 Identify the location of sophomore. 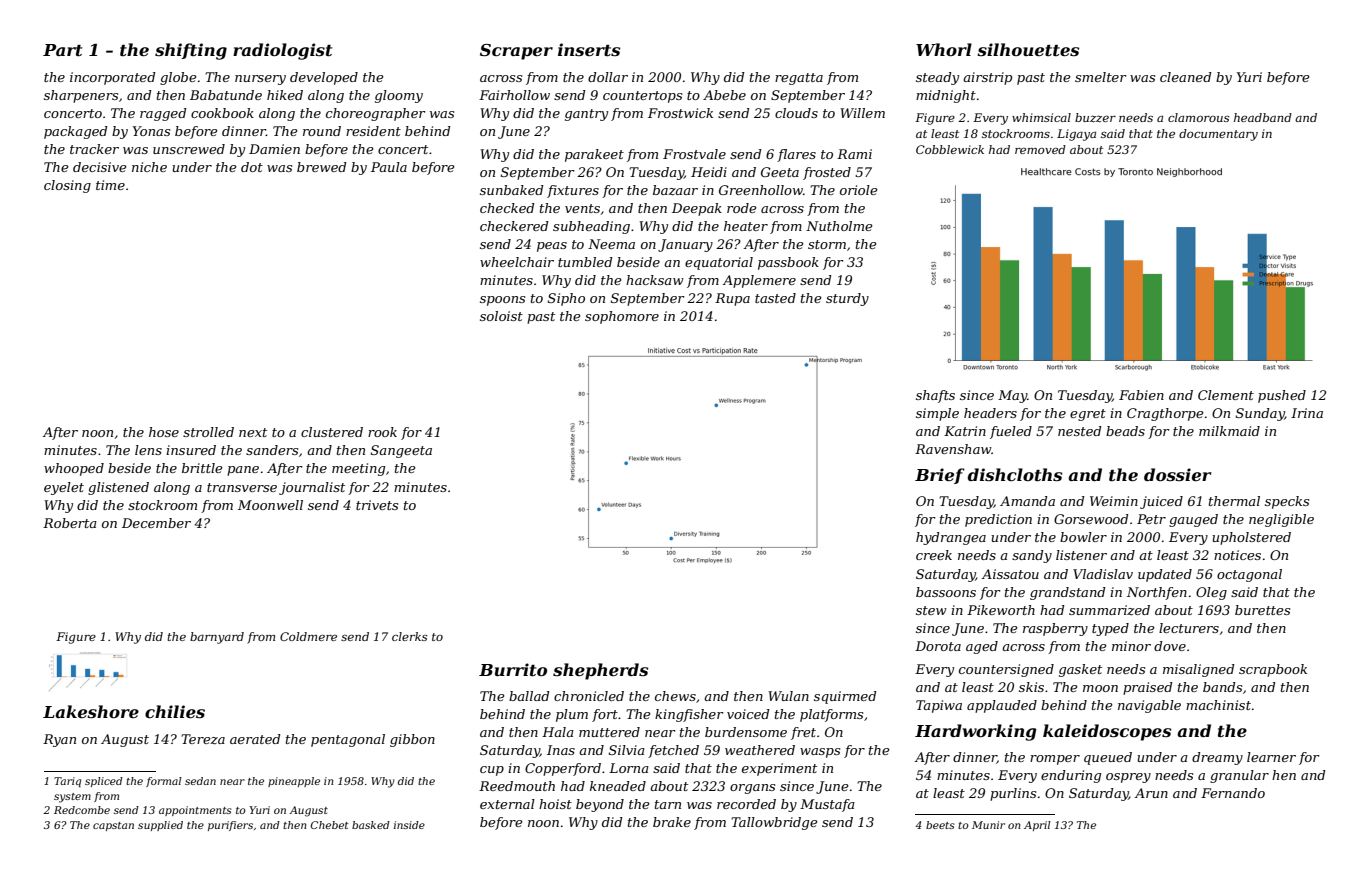
(622, 317).
